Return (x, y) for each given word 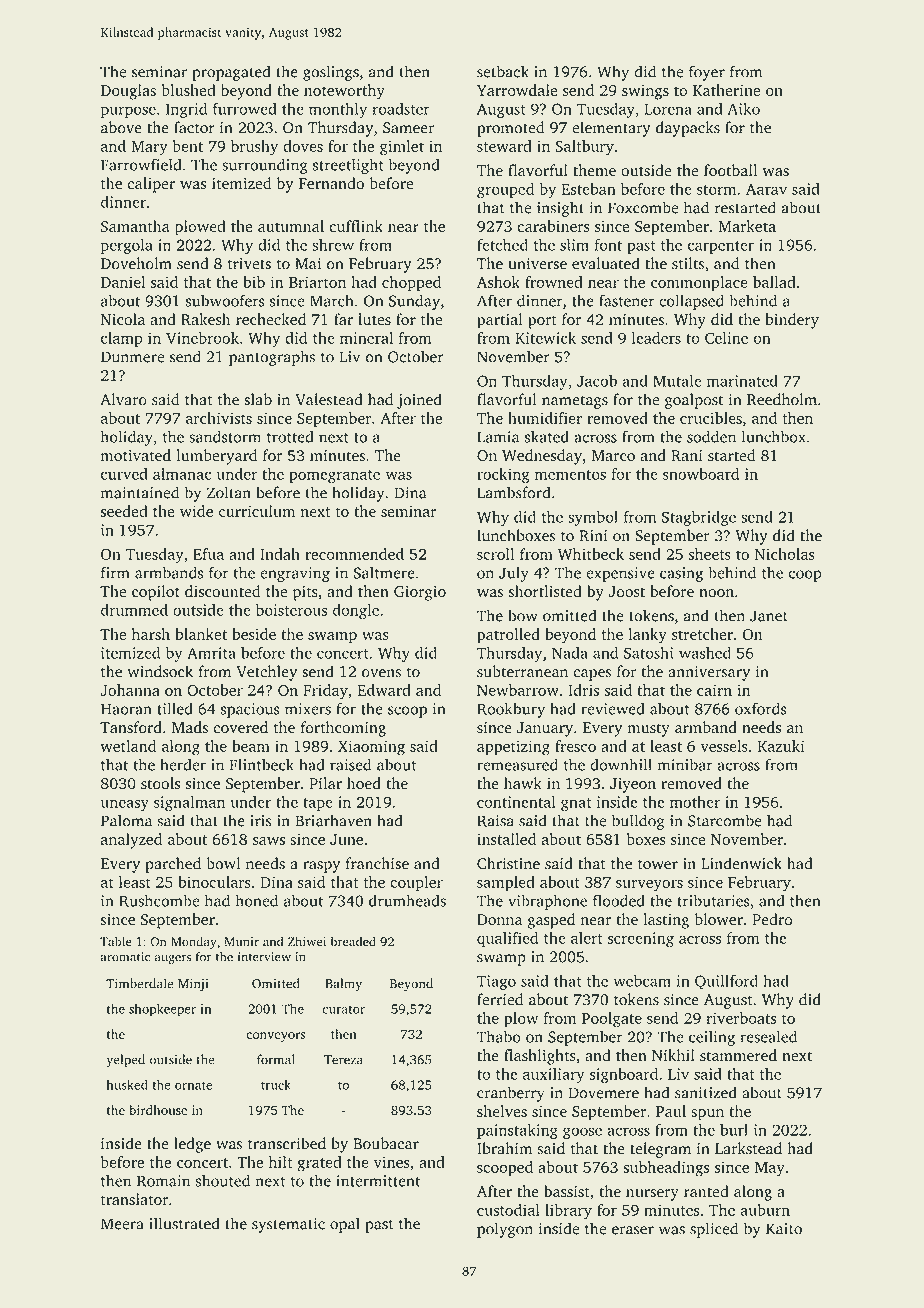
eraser (633, 1230)
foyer (707, 73)
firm (115, 572)
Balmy (343, 985)
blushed (189, 90)
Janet (769, 616)
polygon (505, 1230)
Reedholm (782, 399)
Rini (593, 536)
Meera (122, 1224)
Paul (671, 1111)
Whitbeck (591, 554)
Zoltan (229, 492)
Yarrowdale (517, 90)
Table (116, 941)
